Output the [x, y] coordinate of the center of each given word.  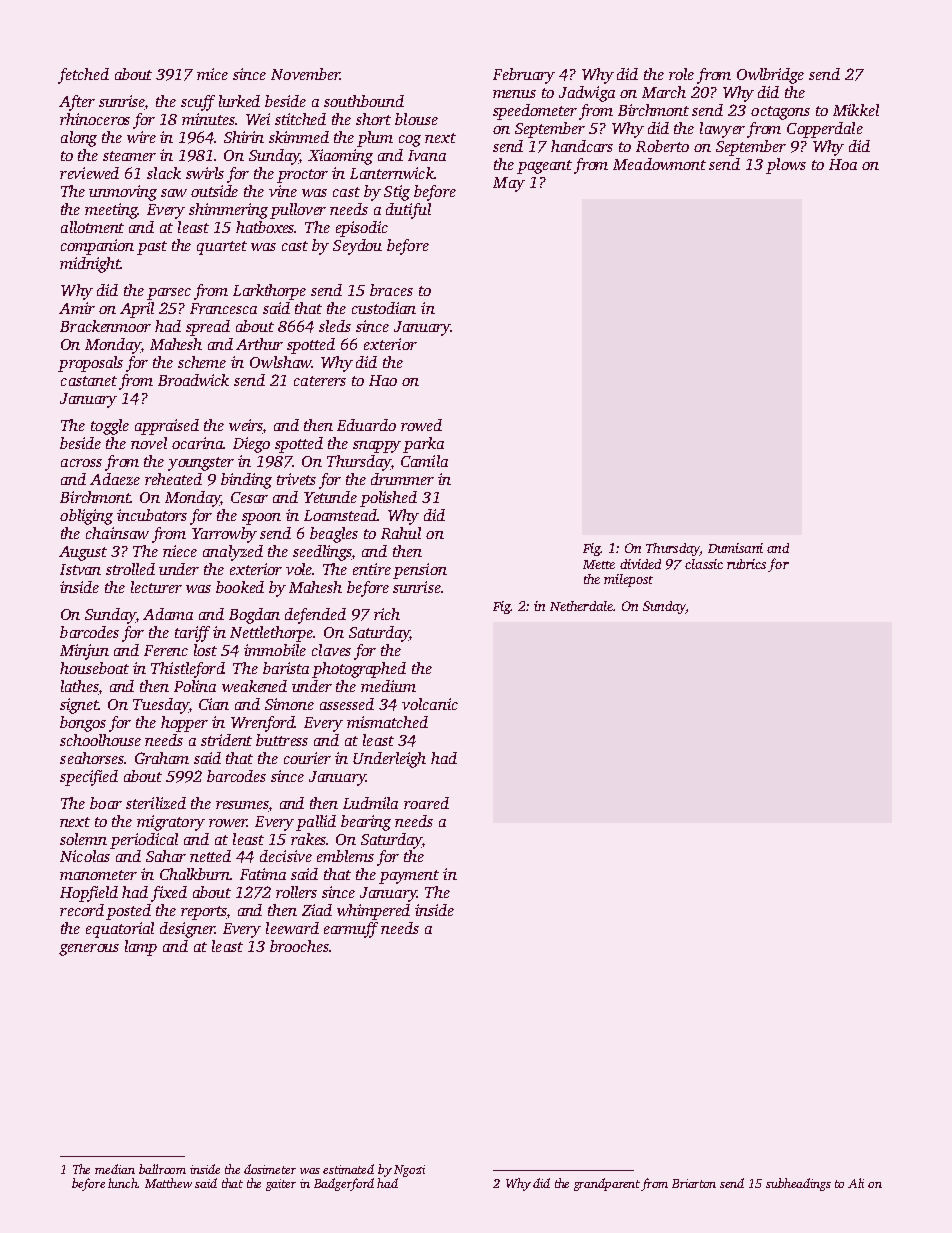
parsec [169, 294]
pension [420, 571]
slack [164, 173]
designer [187, 930]
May [509, 184]
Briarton [694, 1183]
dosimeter [270, 1169]
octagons [780, 113]
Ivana [427, 155]
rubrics [746, 564]
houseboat [94, 668]
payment [409, 877]
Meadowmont [659, 164]
